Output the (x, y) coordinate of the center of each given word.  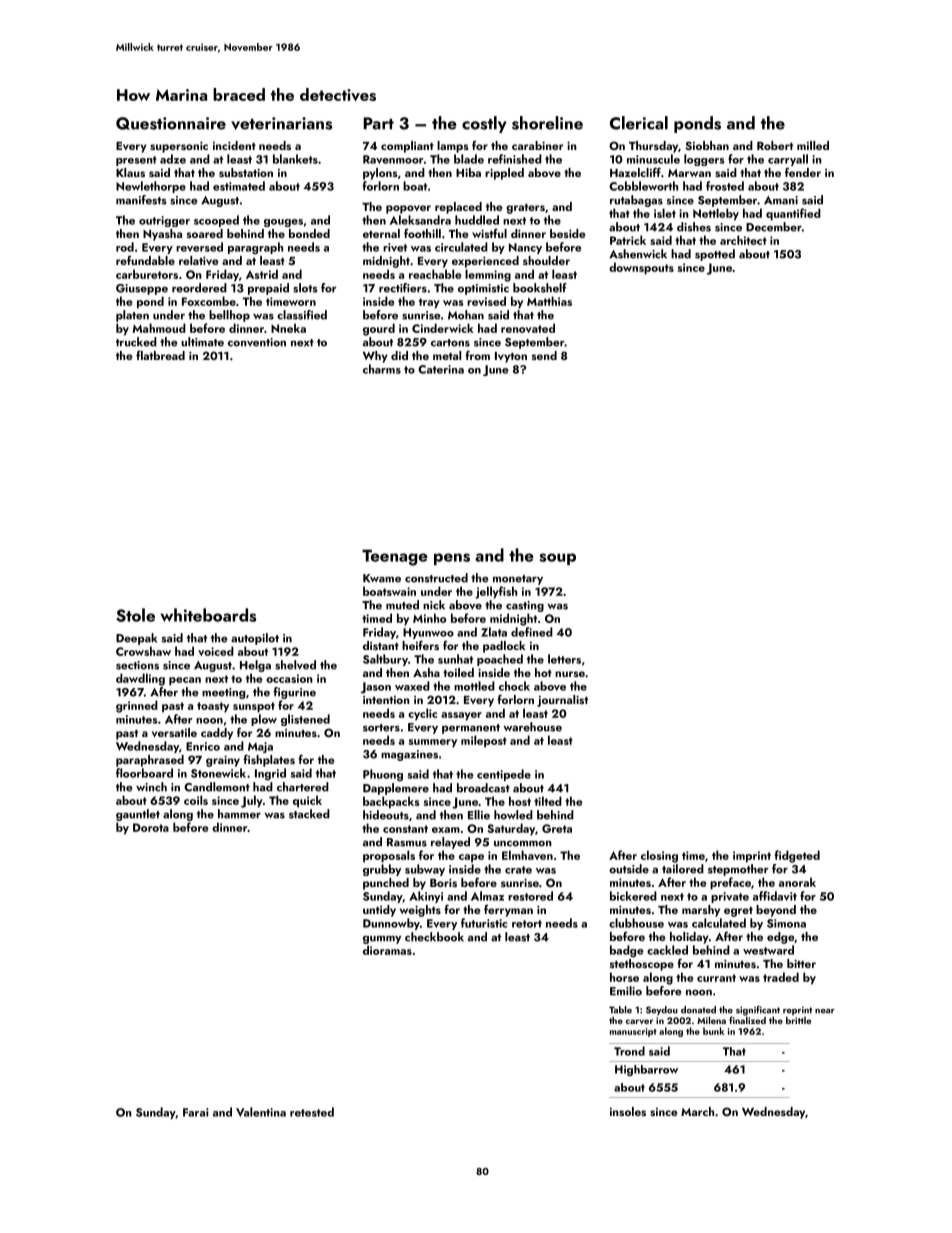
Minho (429, 618)
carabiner (537, 145)
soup (557, 559)
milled (813, 145)
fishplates (269, 760)
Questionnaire (171, 123)
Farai (196, 1112)
